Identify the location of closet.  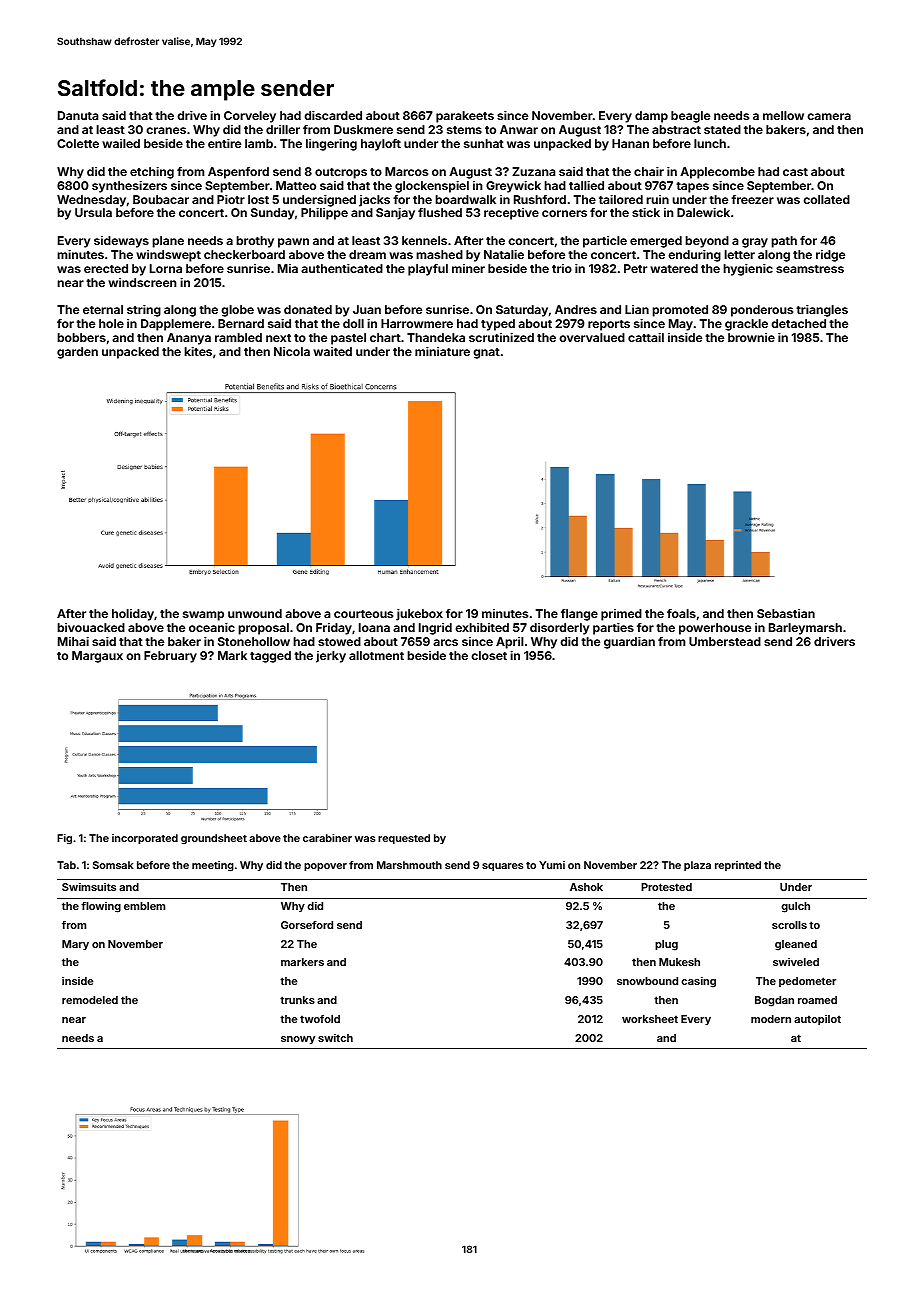
(489, 655).
